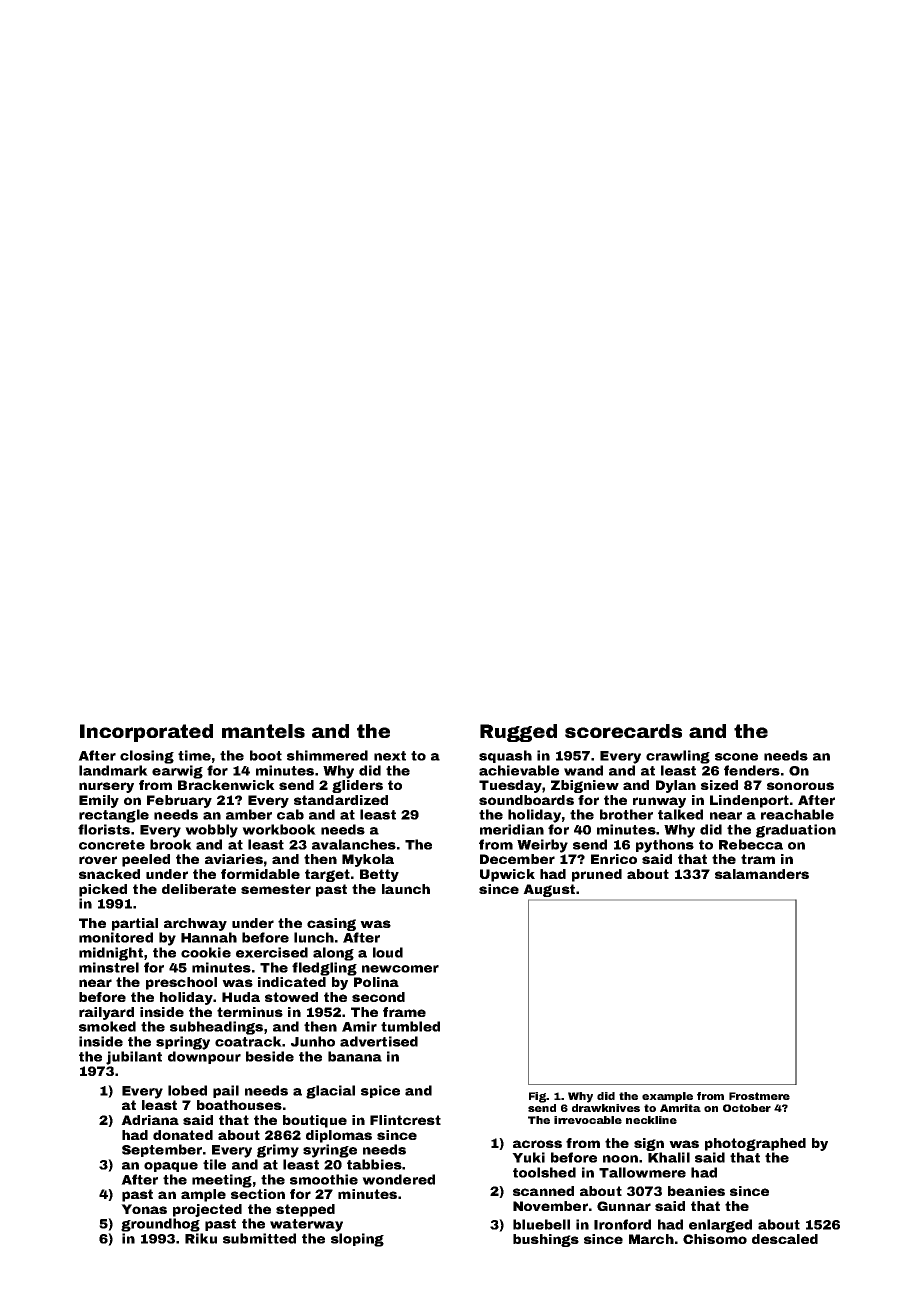 The image size is (924, 1308). Describe the element at coordinates (263, 731) in the screenshot. I see `mantels` at that location.
